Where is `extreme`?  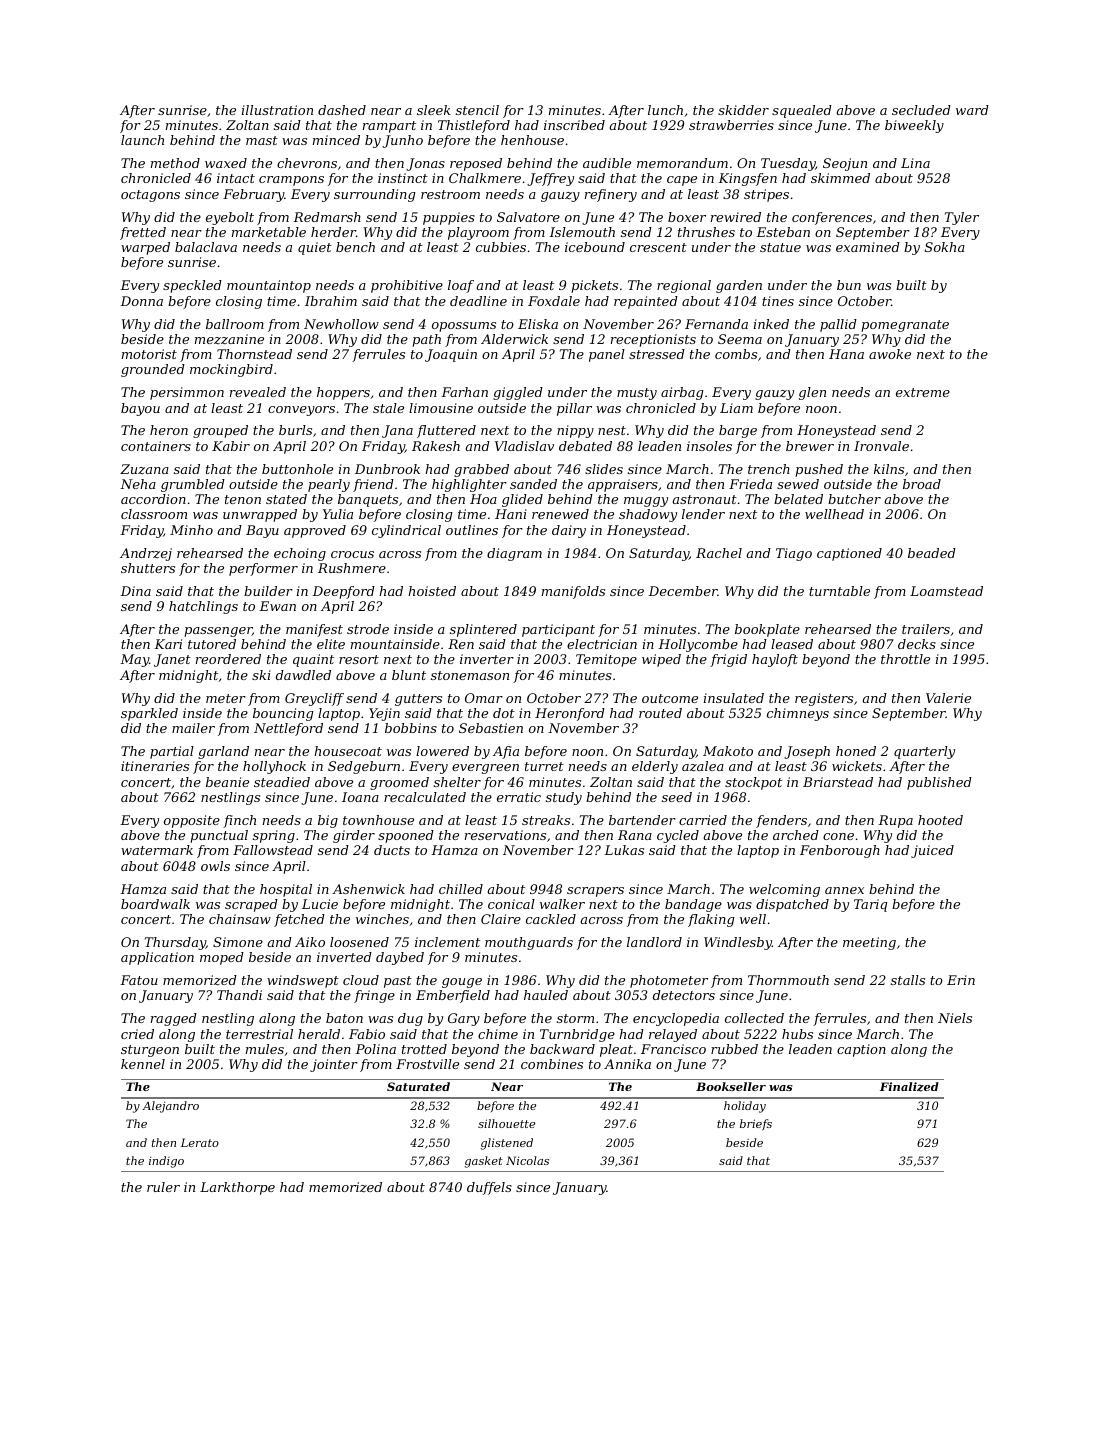 extreme is located at coordinates (923, 392).
